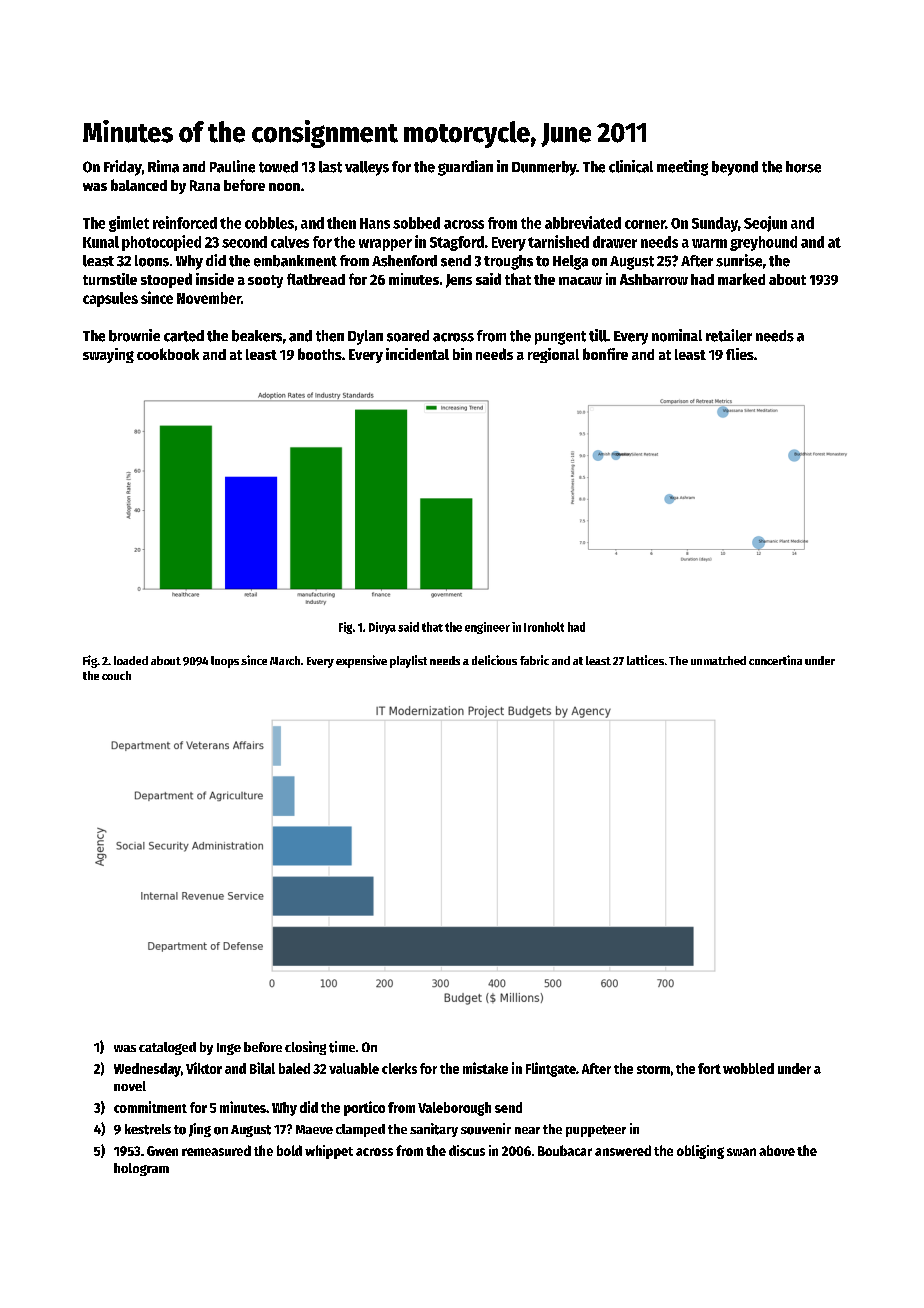  What do you see at coordinates (551, 1069) in the screenshot?
I see `Flintgate` at bounding box center [551, 1069].
